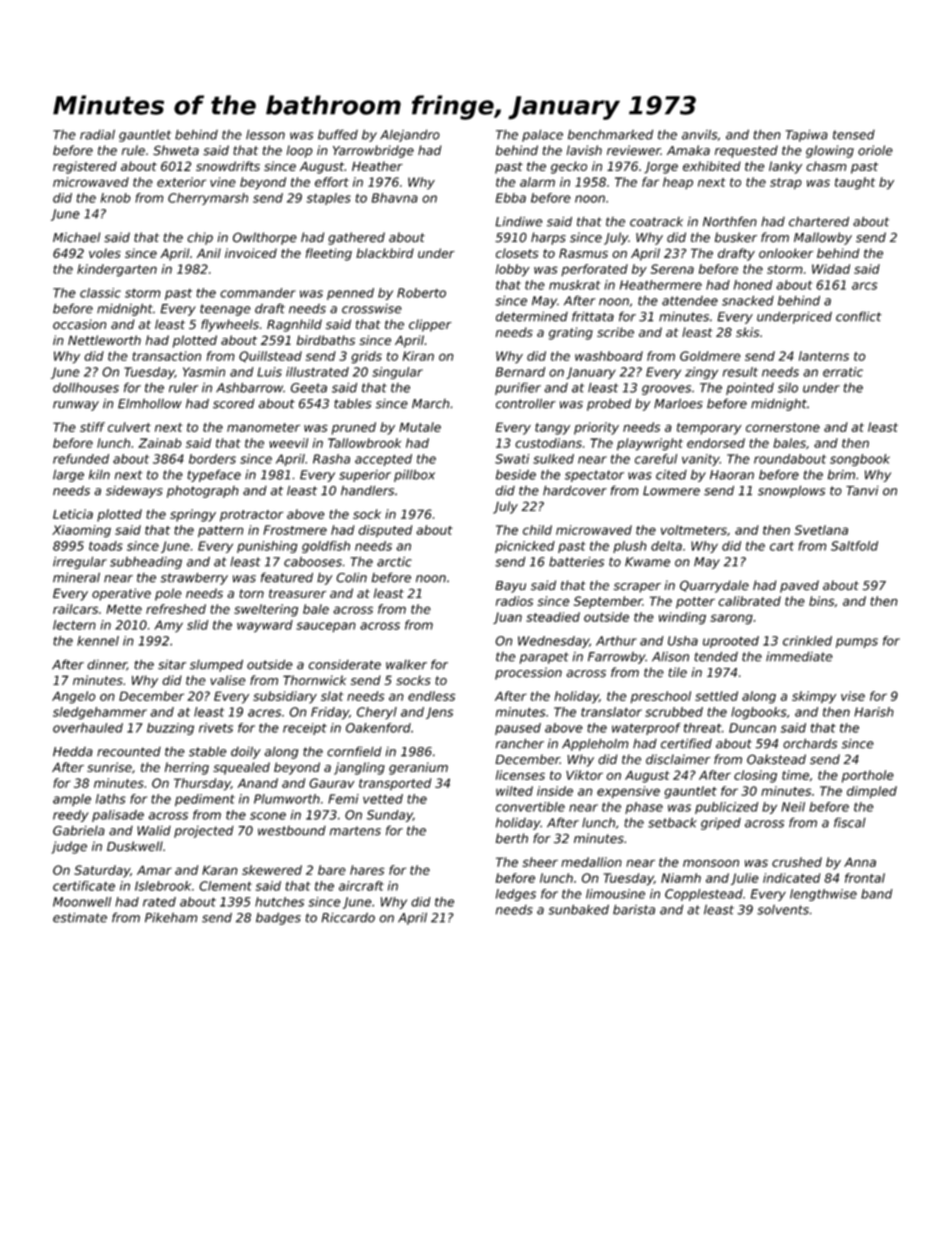 The height and width of the screenshot is (1233, 952). What do you see at coordinates (76, 237) in the screenshot?
I see `Michael` at bounding box center [76, 237].
